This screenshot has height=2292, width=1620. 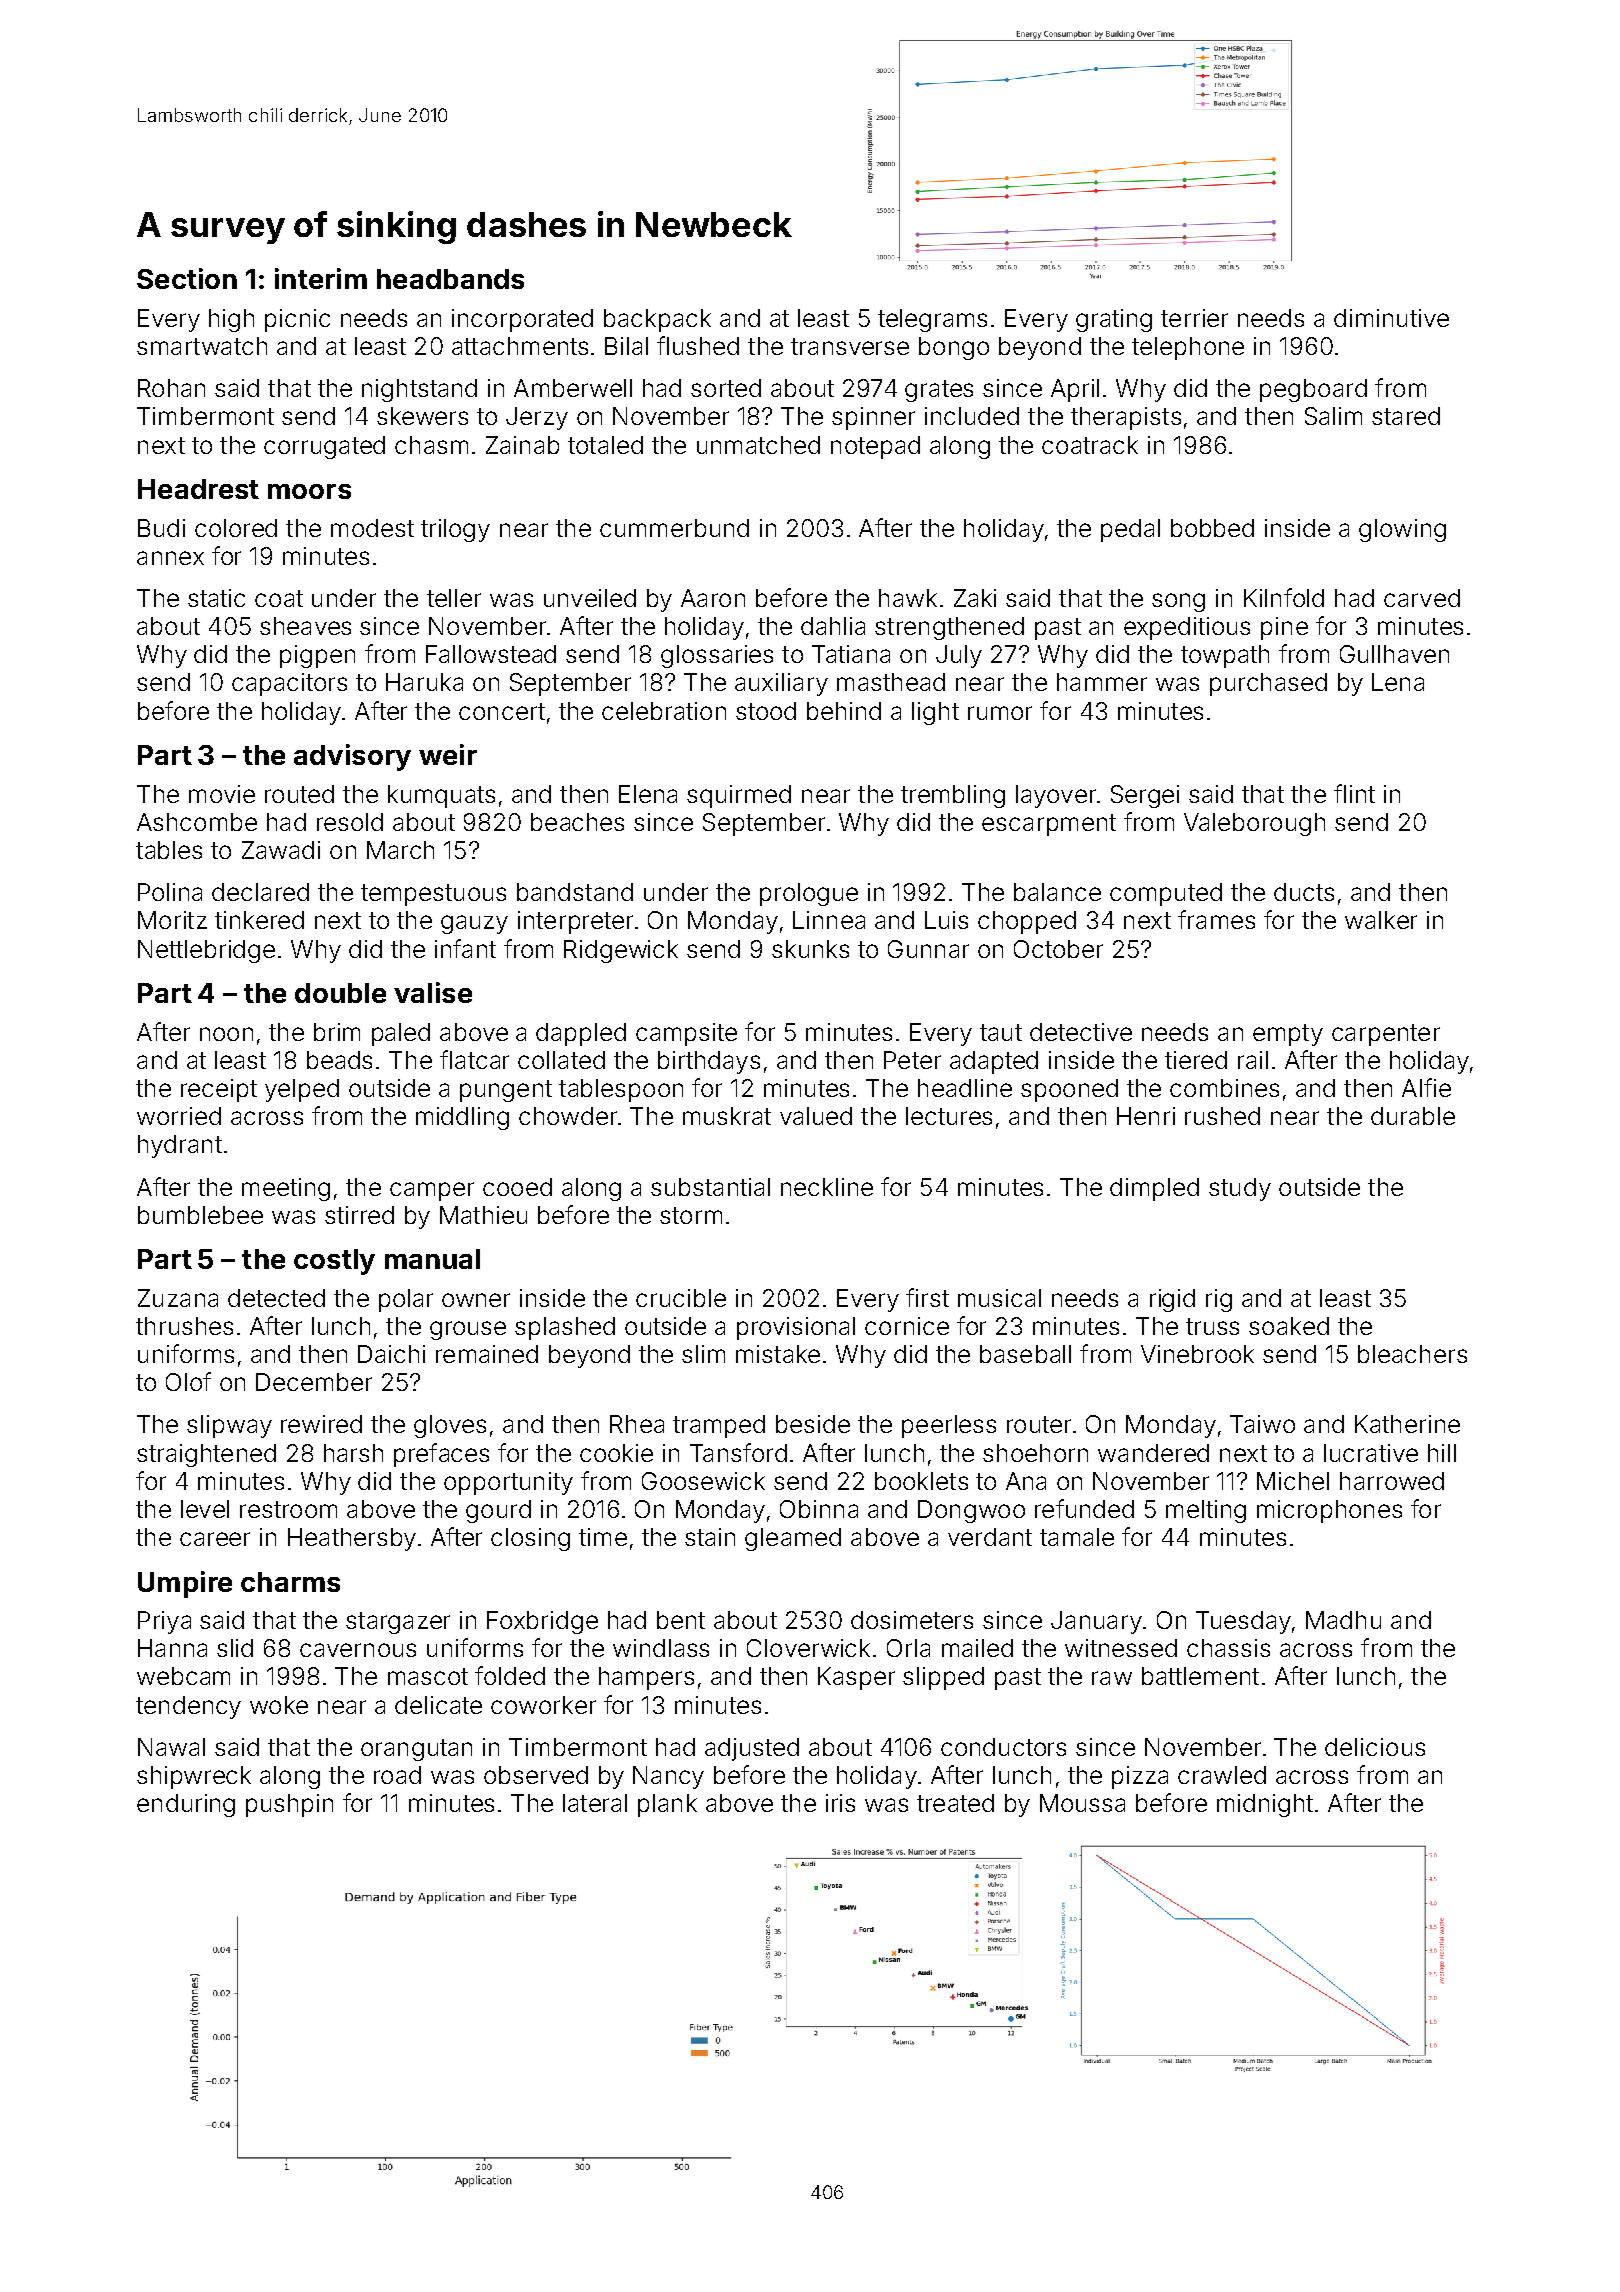 I want to click on slim, so click(x=703, y=1354).
